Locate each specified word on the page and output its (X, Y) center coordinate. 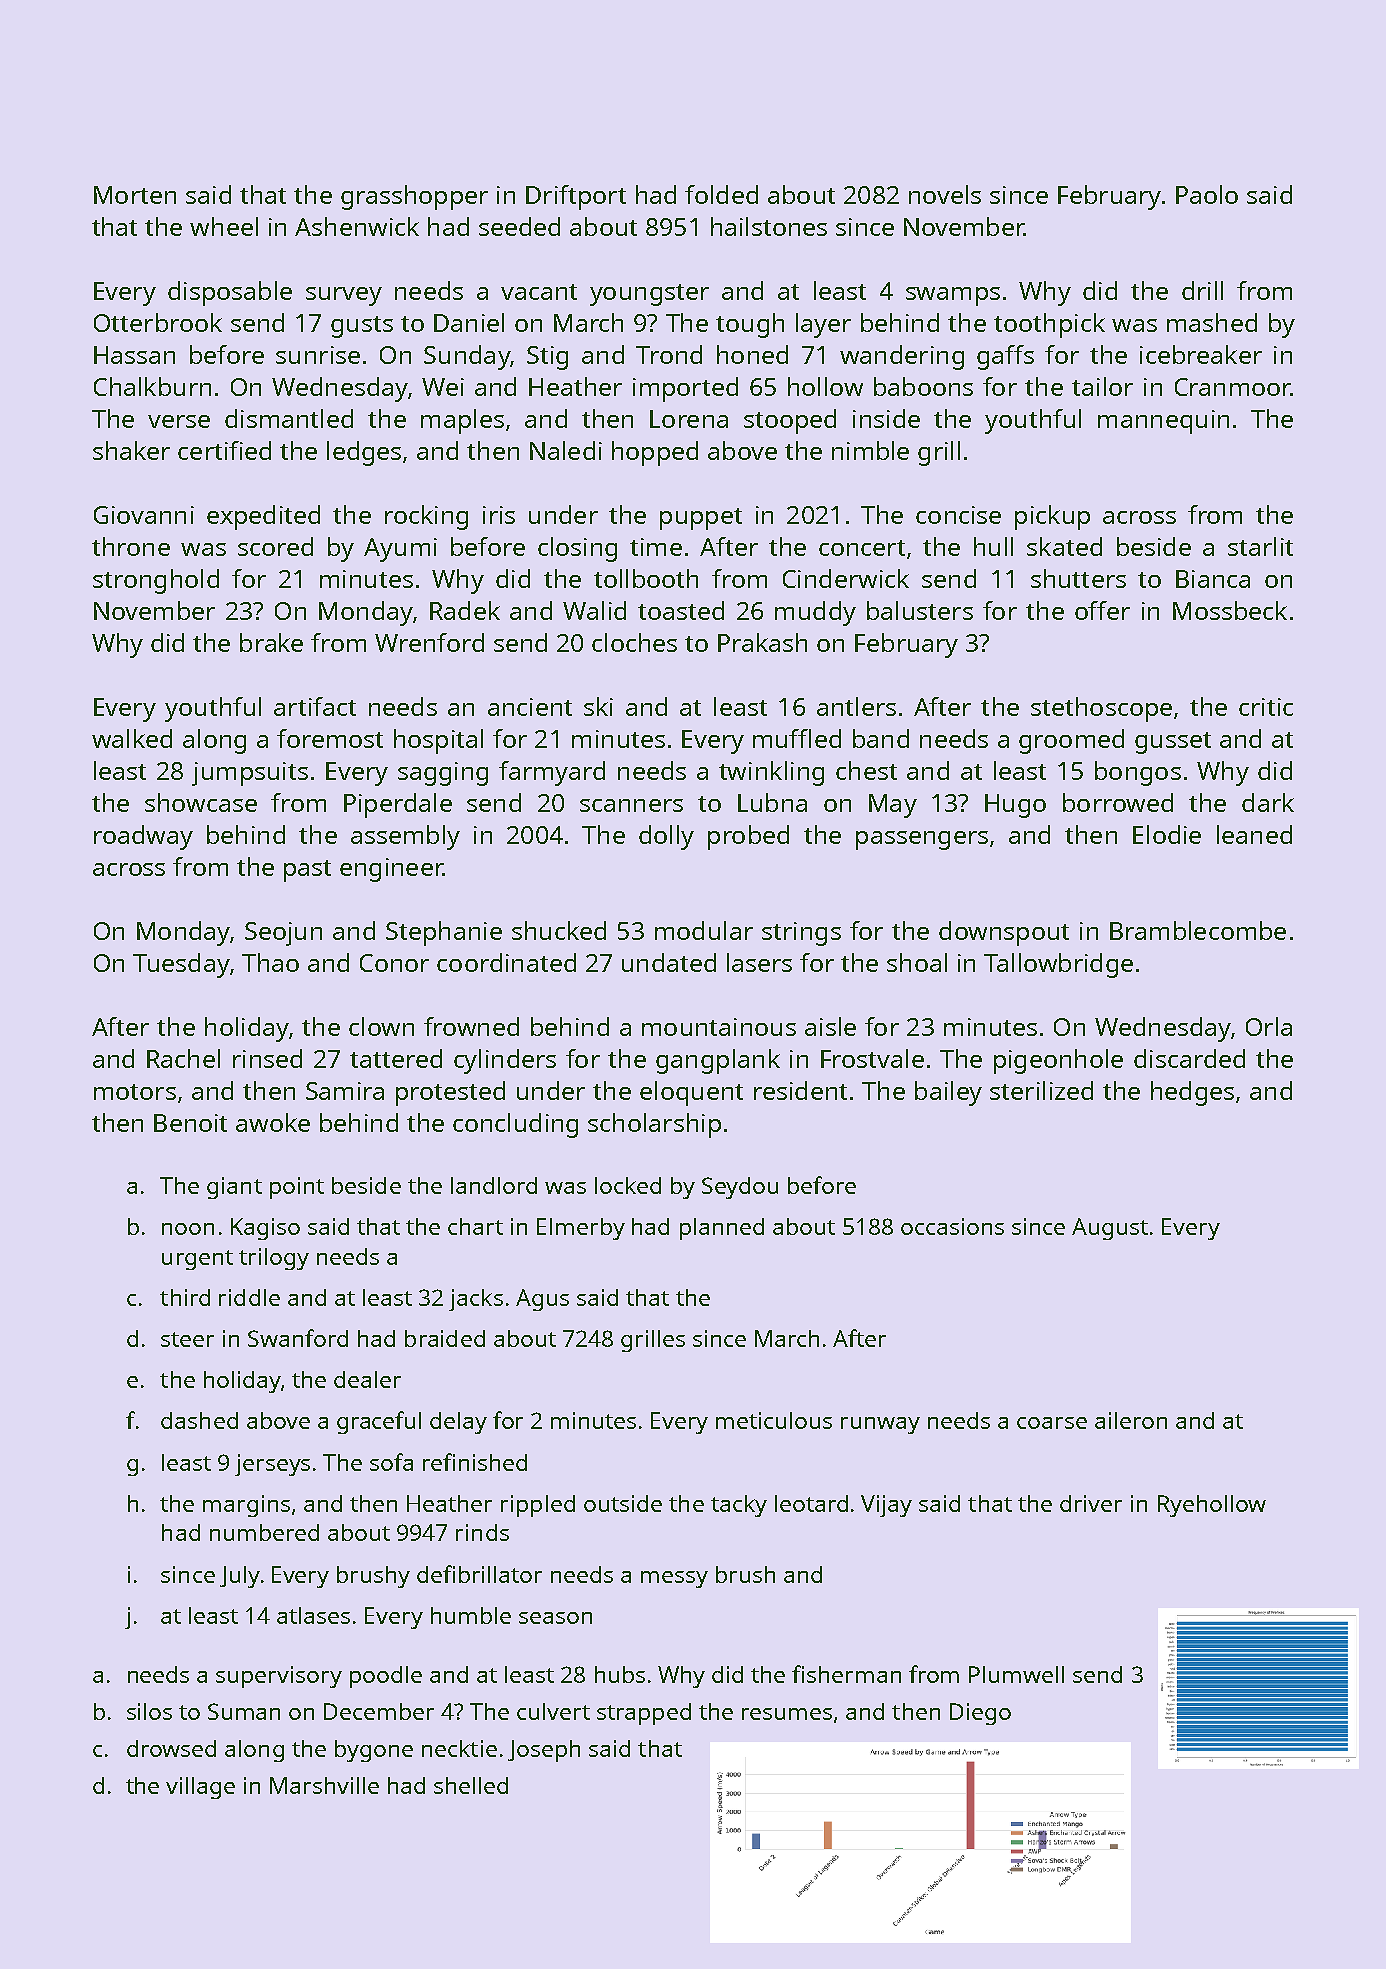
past (307, 871)
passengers (922, 840)
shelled (471, 1785)
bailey (948, 1093)
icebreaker (1201, 354)
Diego (980, 1714)
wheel (224, 226)
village (200, 1788)
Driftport (576, 197)
